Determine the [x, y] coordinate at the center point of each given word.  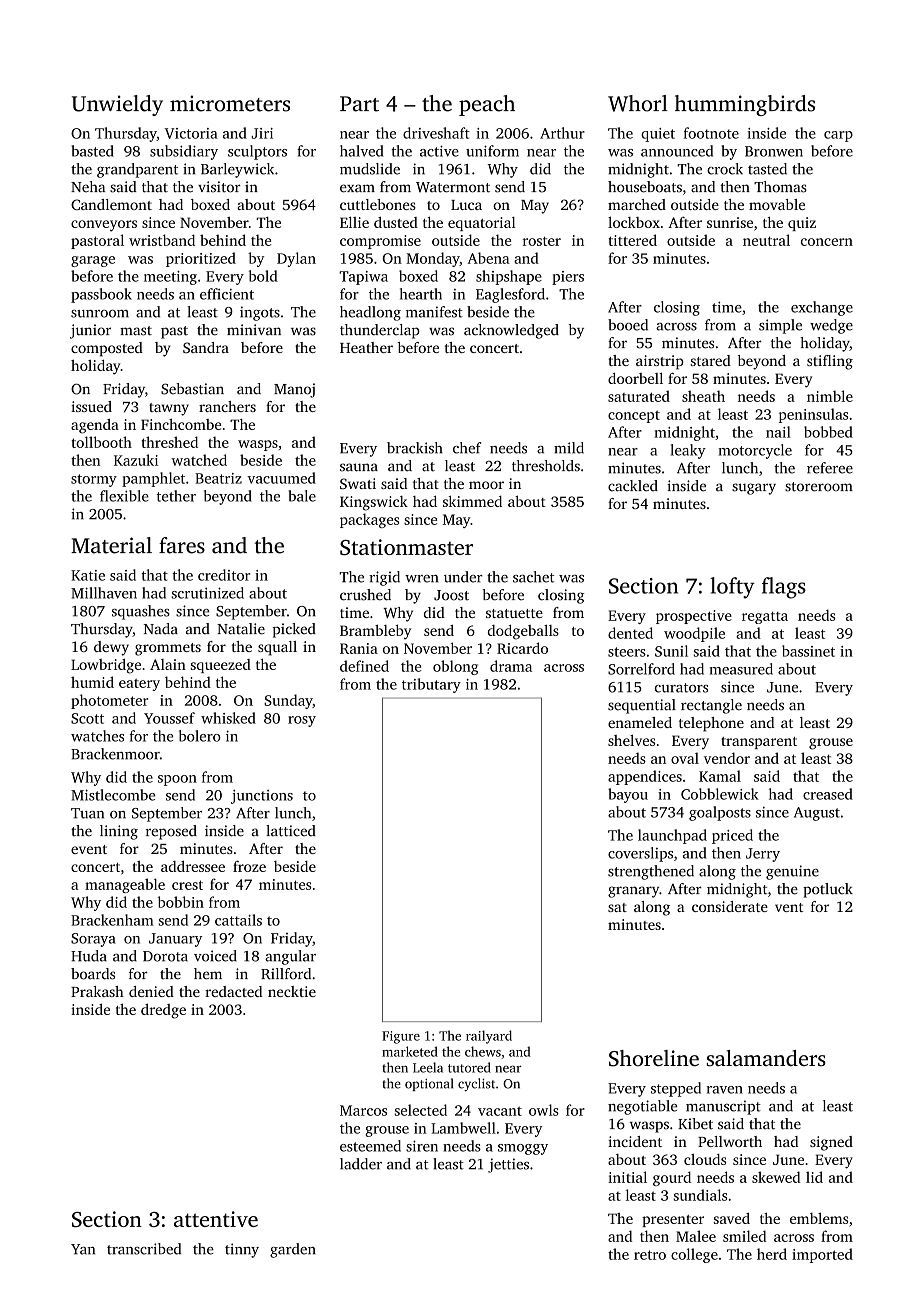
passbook [101, 295]
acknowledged [511, 331]
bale [302, 496]
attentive [216, 1219]
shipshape [509, 277]
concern [827, 242]
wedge [831, 326]
